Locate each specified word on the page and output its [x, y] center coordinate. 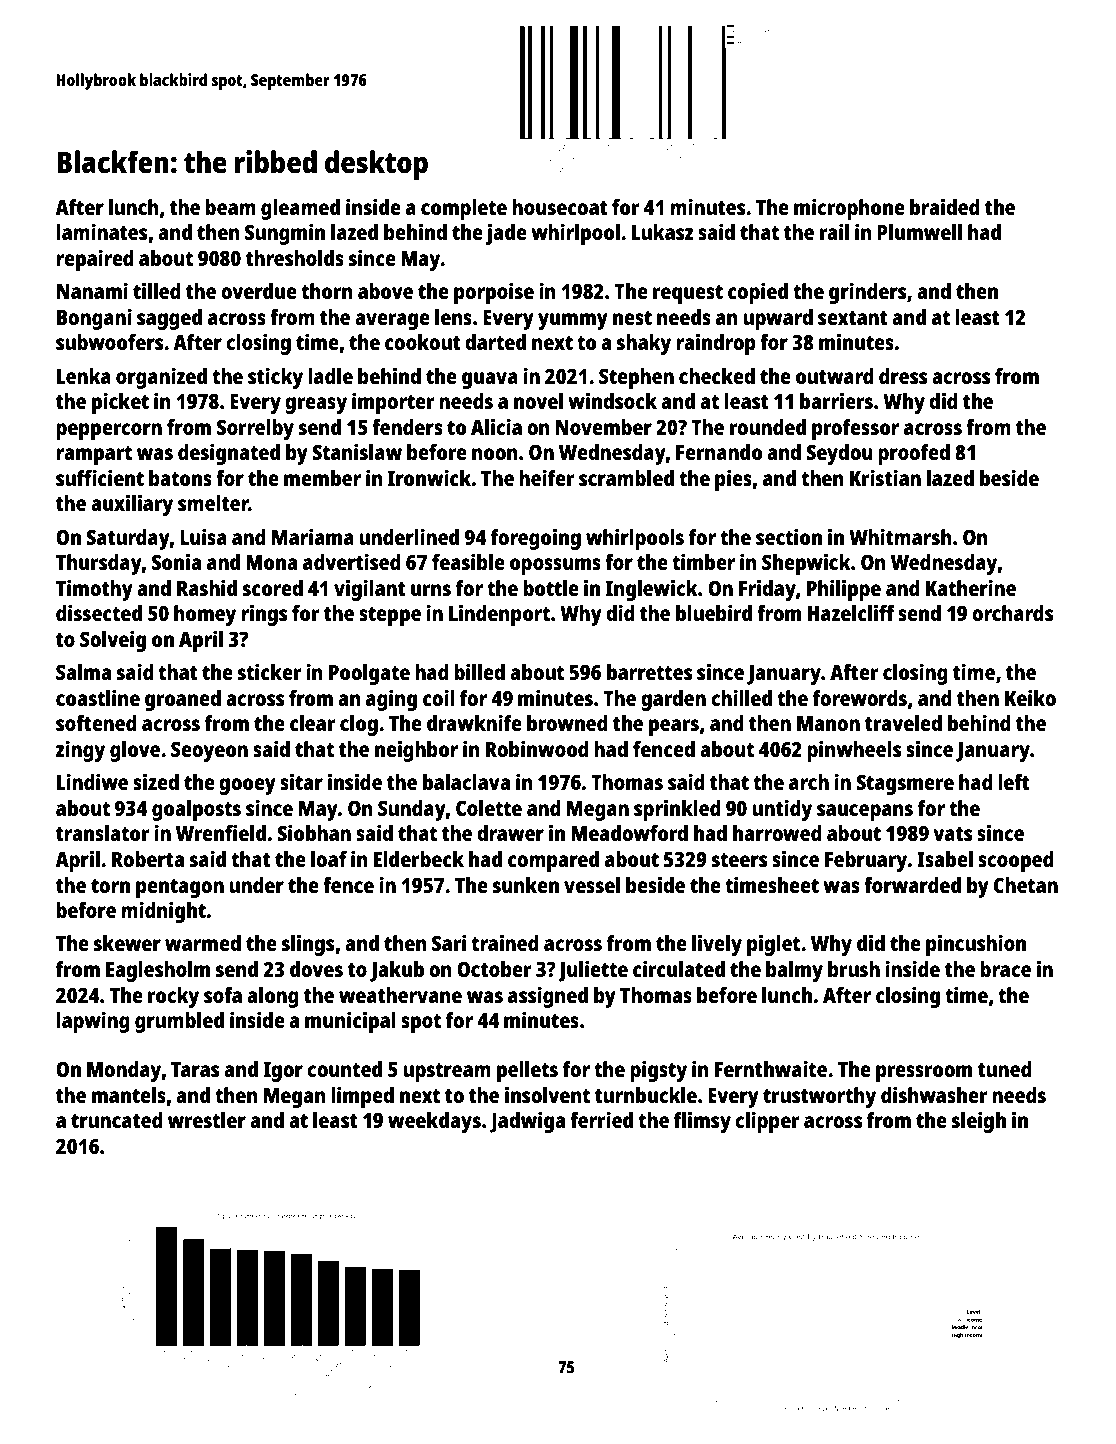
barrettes [649, 672]
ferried [601, 1119]
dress [903, 376]
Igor [283, 1072]
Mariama [313, 536]
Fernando [719, 452]
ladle [330, 376]
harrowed [777, 833]
